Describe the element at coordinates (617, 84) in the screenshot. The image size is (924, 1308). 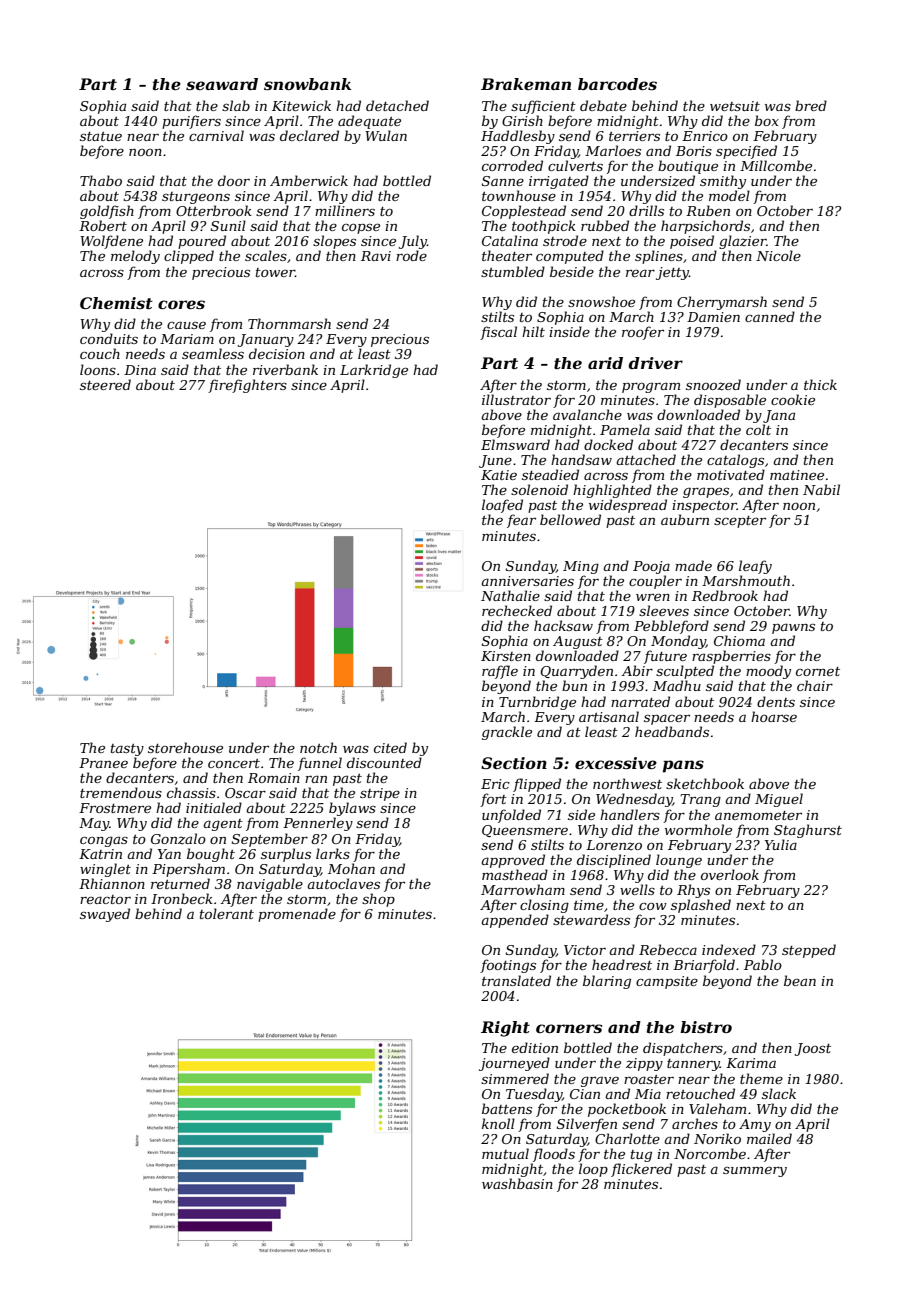
I see `barcodes` at that location.
